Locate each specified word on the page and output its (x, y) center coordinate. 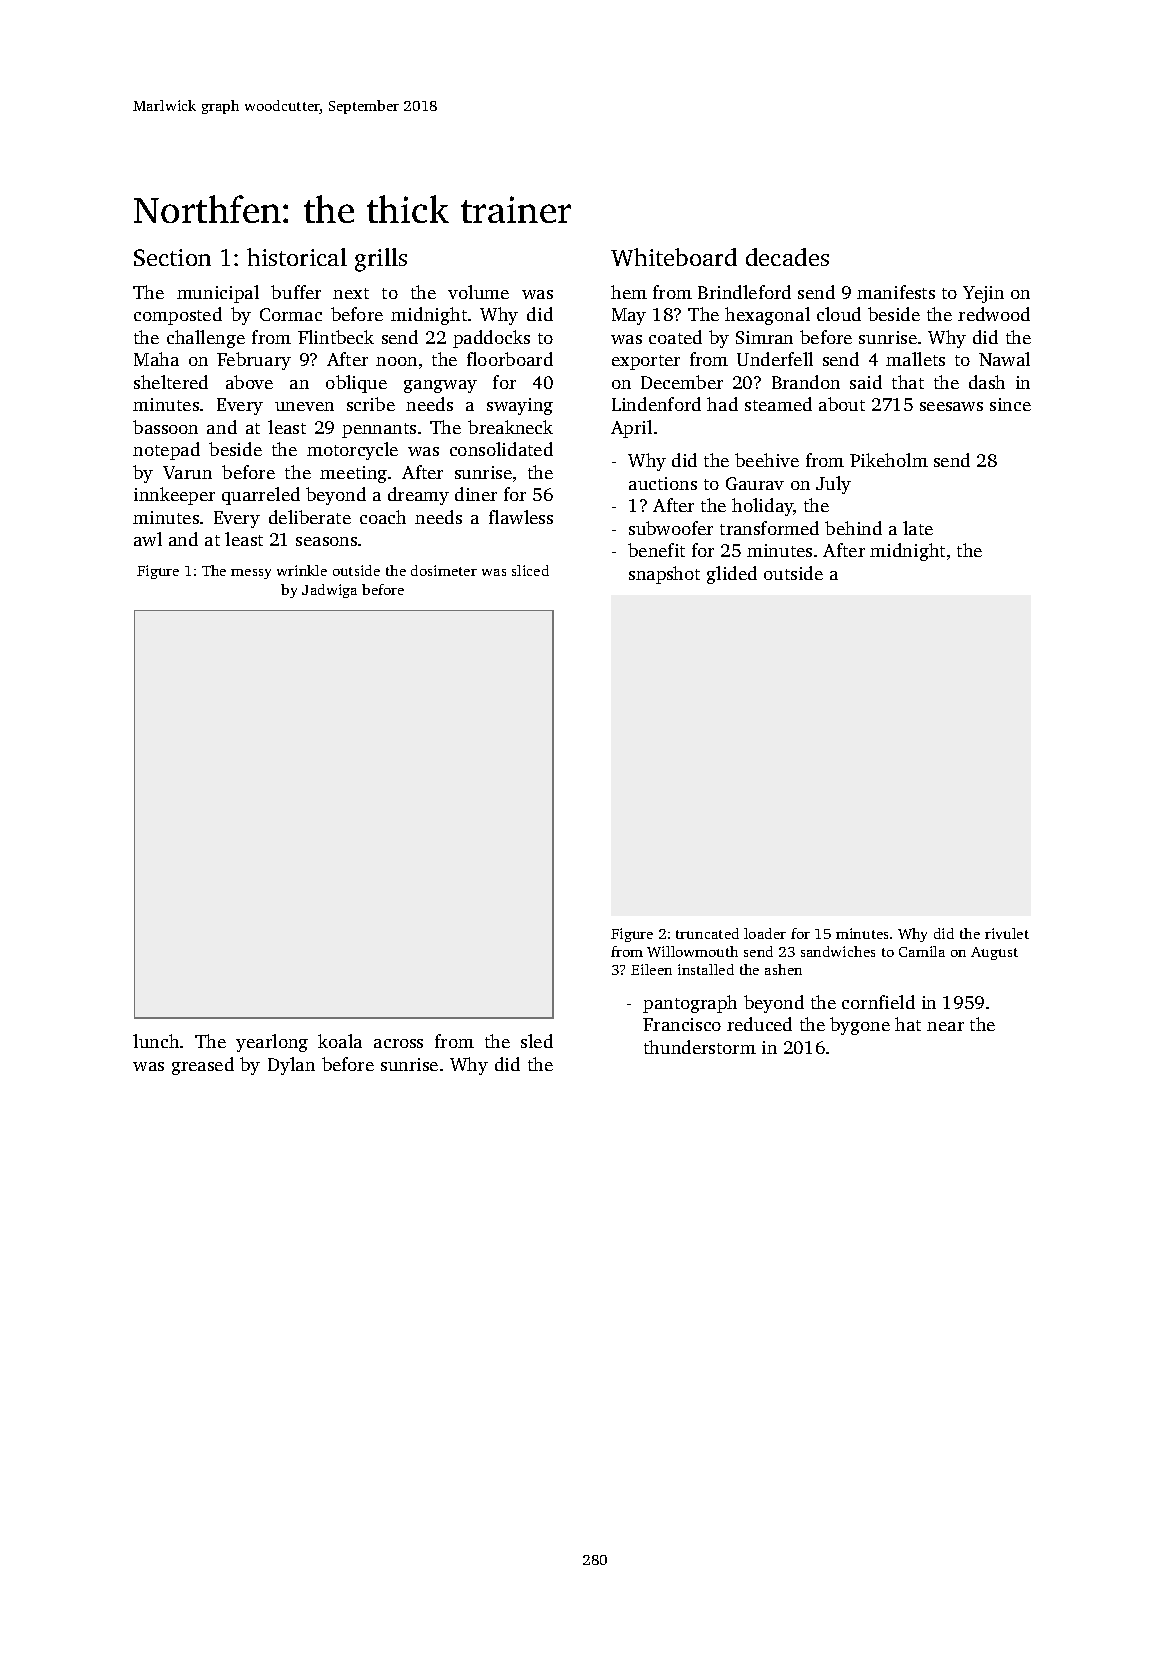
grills (381, 260)
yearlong (272, 1043)
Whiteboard (674, 257)
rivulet (1007, 933)
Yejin (983, 294)
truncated (707, 933)
